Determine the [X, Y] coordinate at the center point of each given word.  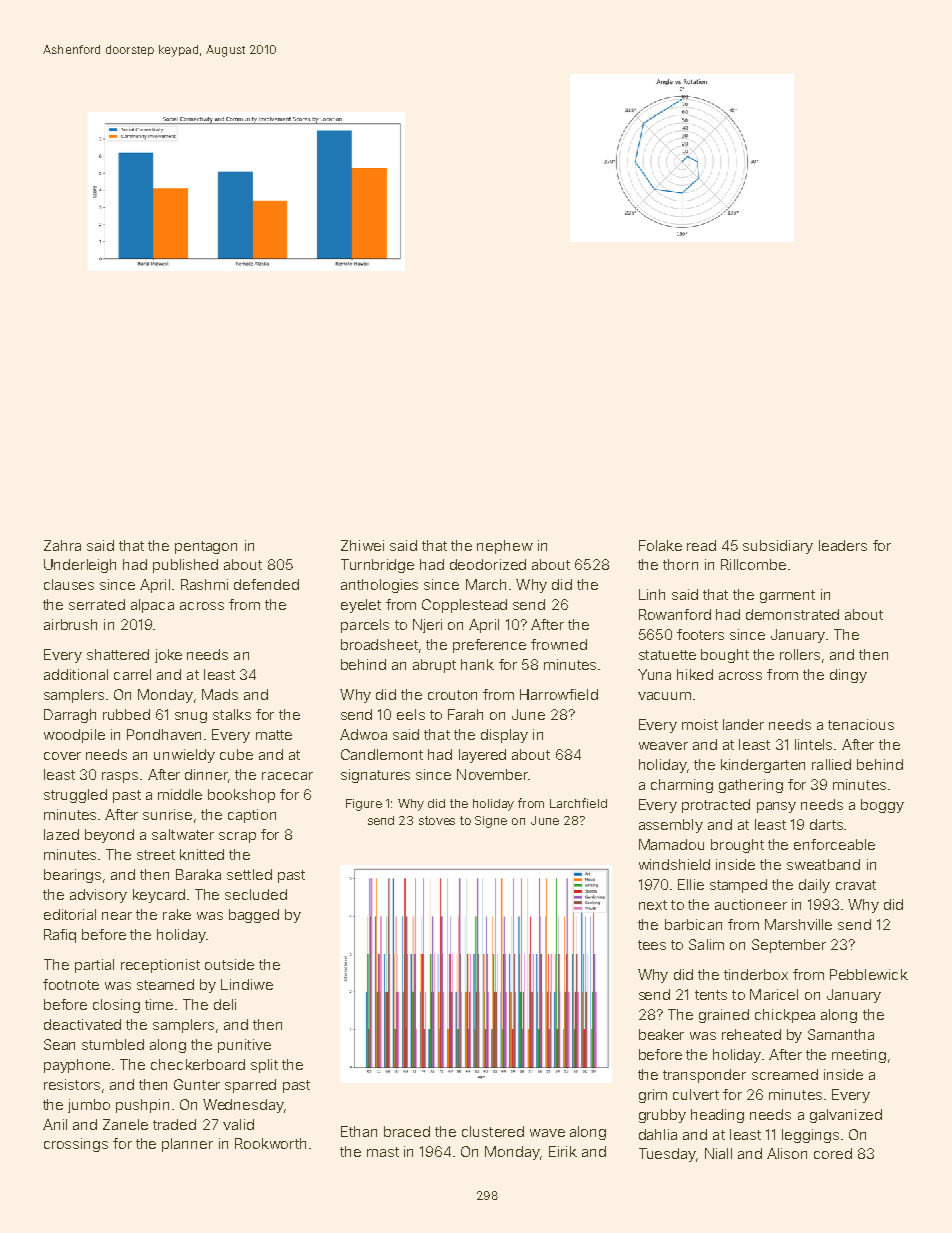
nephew [505, 547]
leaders [843, 545]
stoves [437, 820]
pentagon [206, 547]
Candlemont [382, 754]
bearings [72, 876]
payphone [77, 1066]
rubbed [126, 714]
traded [174, 1124]
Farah [465, 714]
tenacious [861, 724]
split [264, 1066]
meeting [859, 1056]
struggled [75, 796]
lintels [813, 744]
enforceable [834, 844]
